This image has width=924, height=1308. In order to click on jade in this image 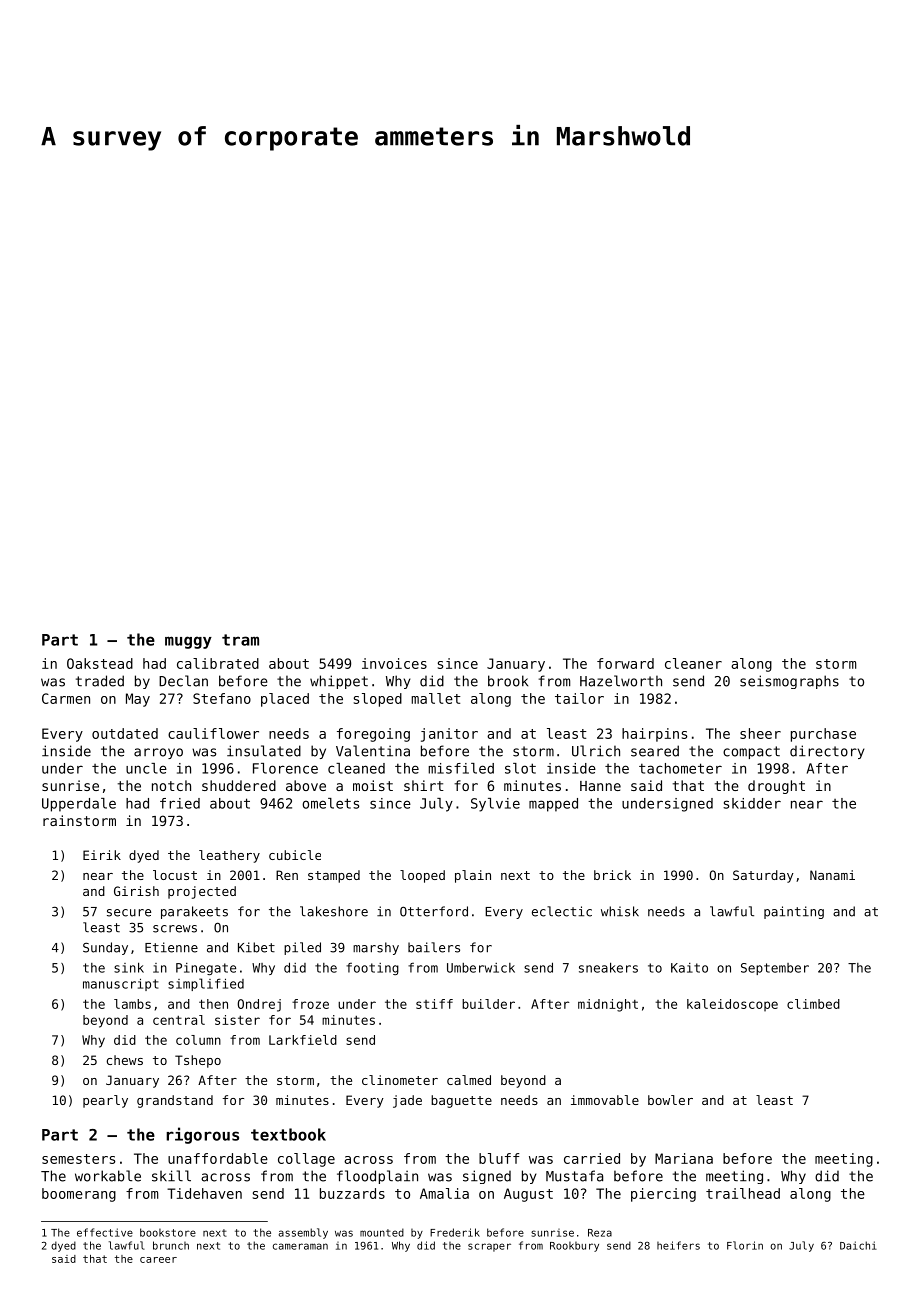, I will do `click(407, 1101)`.
